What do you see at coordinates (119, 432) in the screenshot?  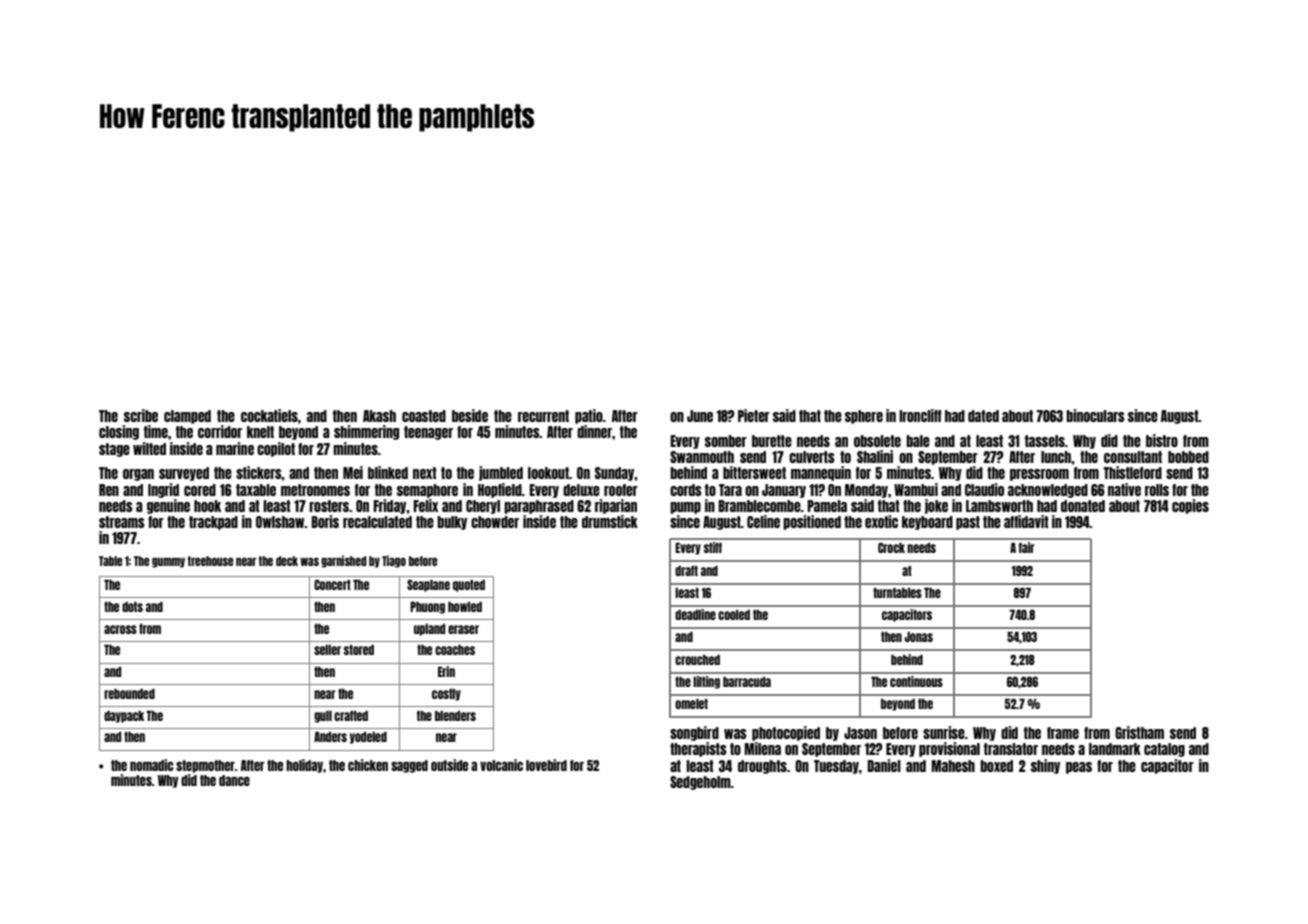 I see `closing` at bounding box center [119, 432].
